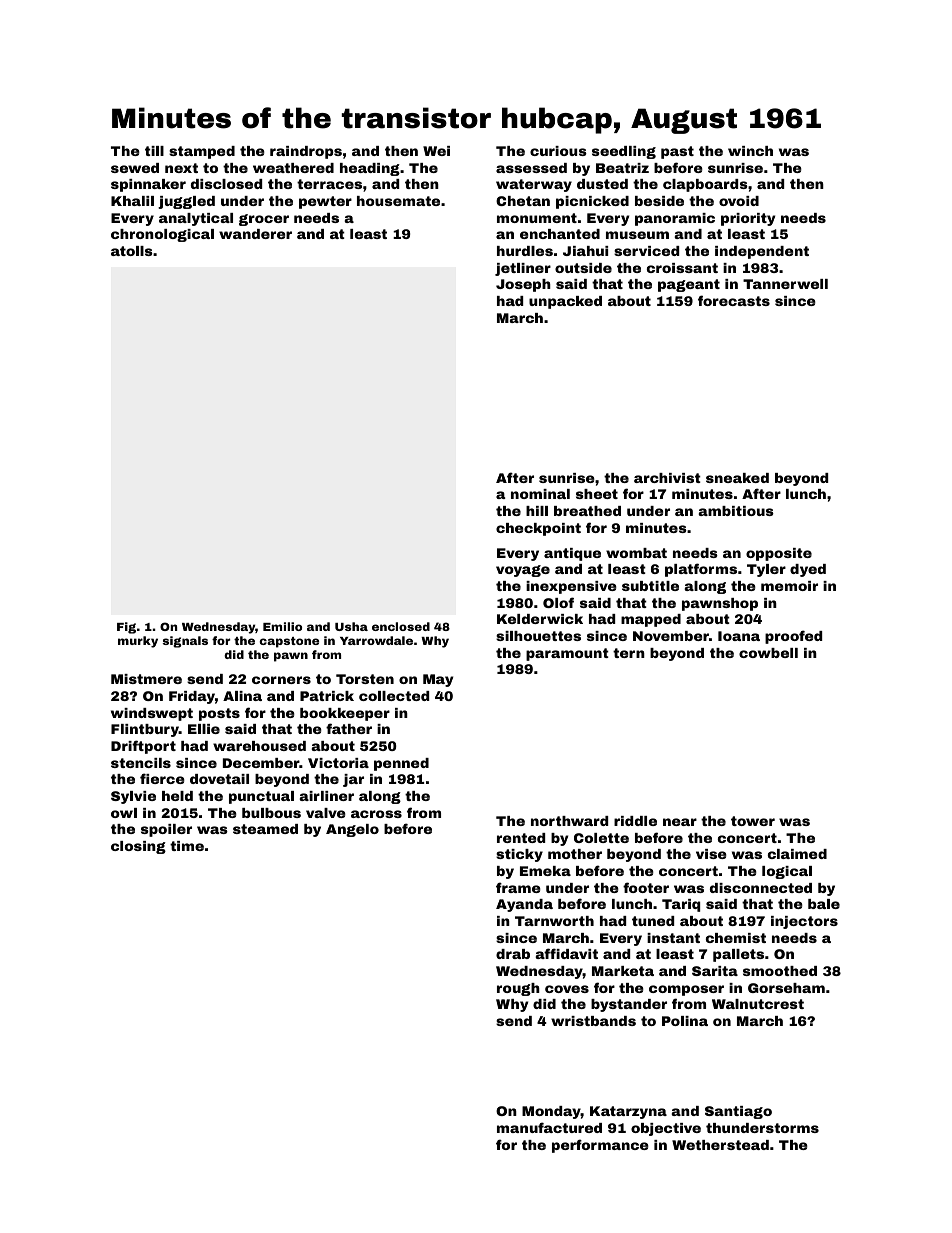 The height and width of the screenshot is (1233, 952). Describe the element at coordinates (523, 571) in the screenshot. I see `voyage` at that location.
